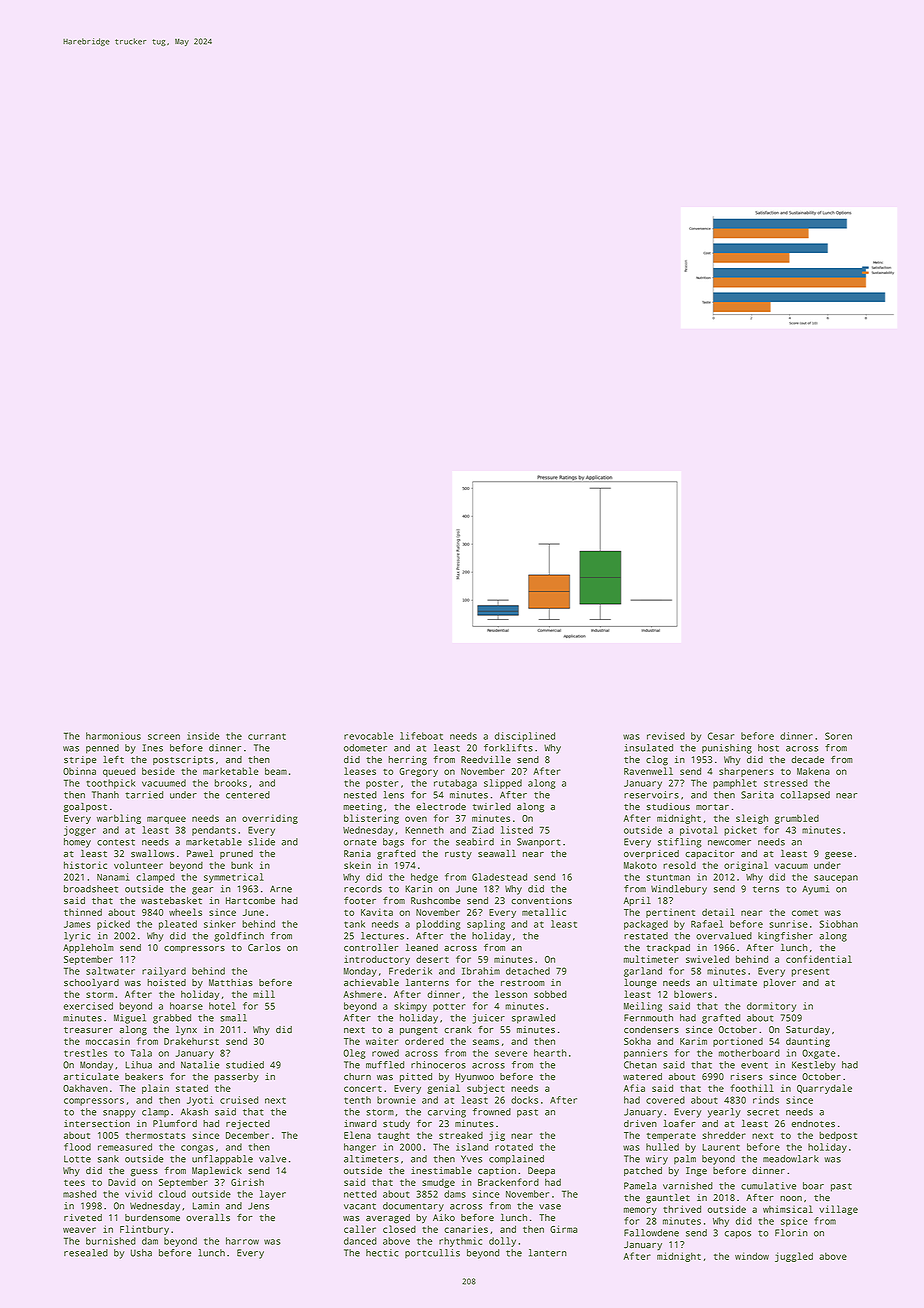  I want to click on streaked, so click(461, 1135).
